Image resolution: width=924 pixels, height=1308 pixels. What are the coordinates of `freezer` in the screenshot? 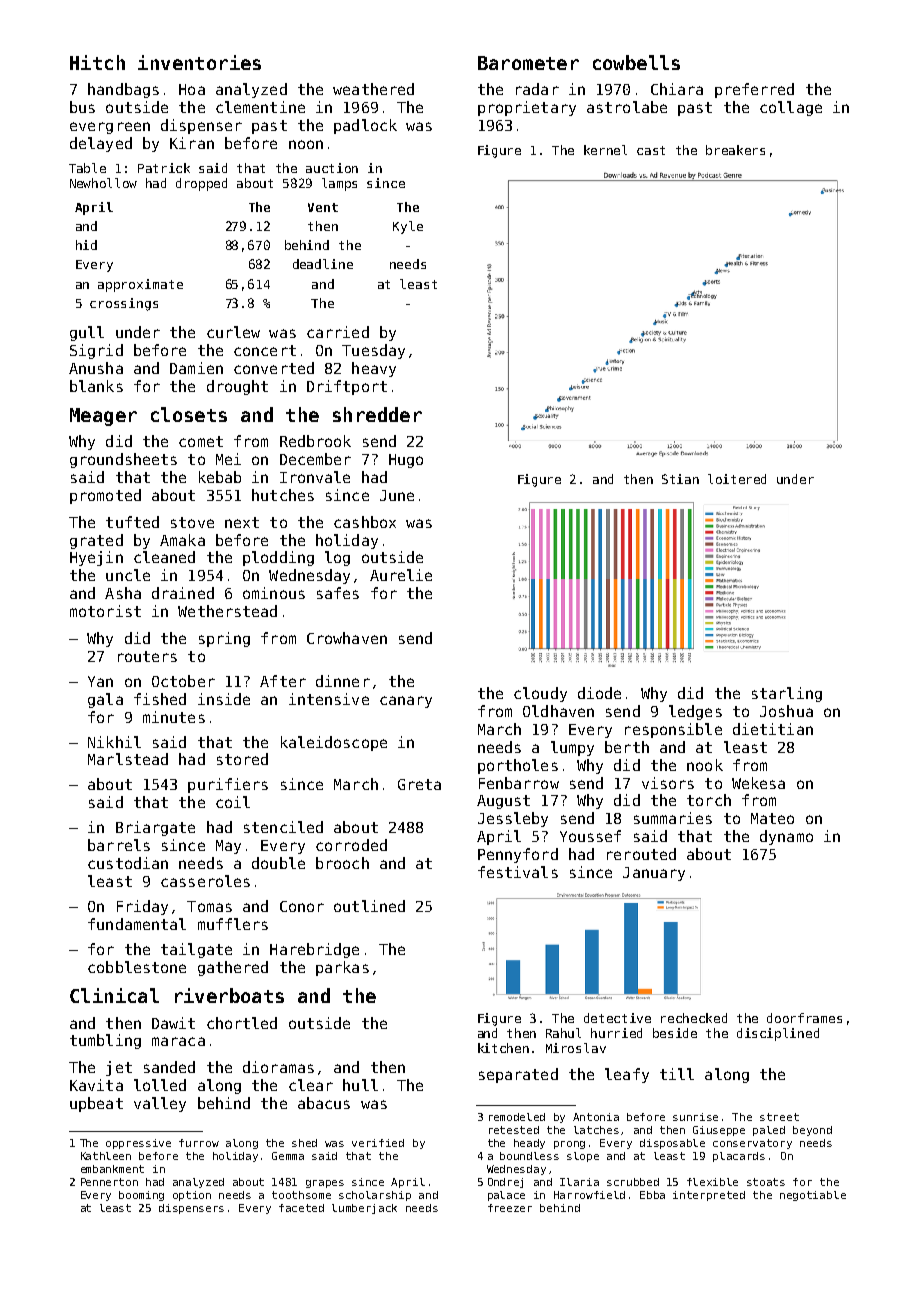 It's located at (510, 1208).
